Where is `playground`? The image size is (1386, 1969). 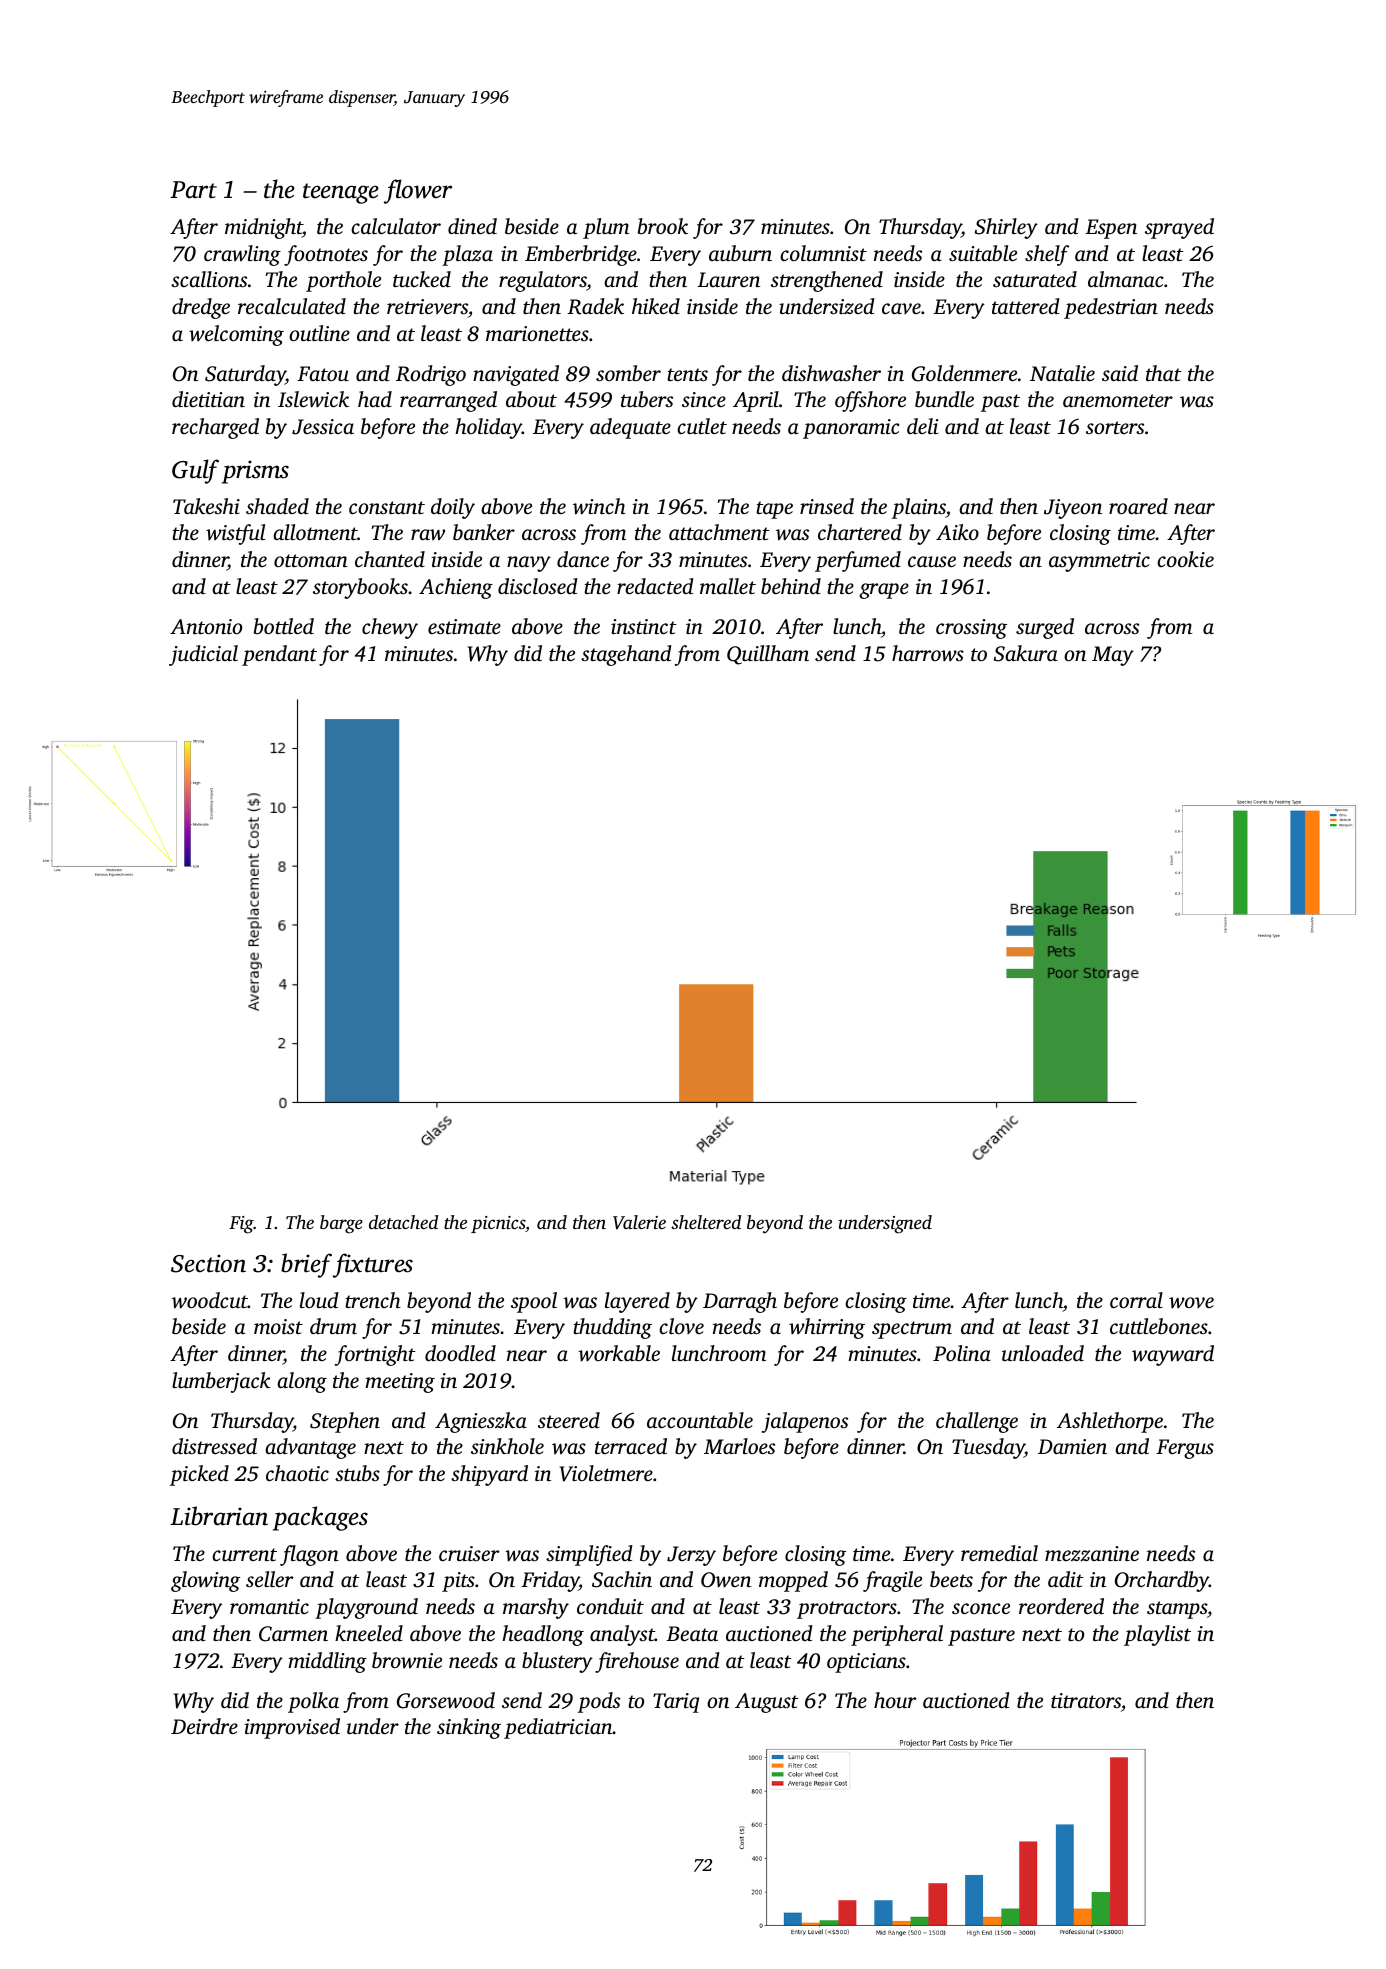 playground is located at coordinates (366, 1608).
